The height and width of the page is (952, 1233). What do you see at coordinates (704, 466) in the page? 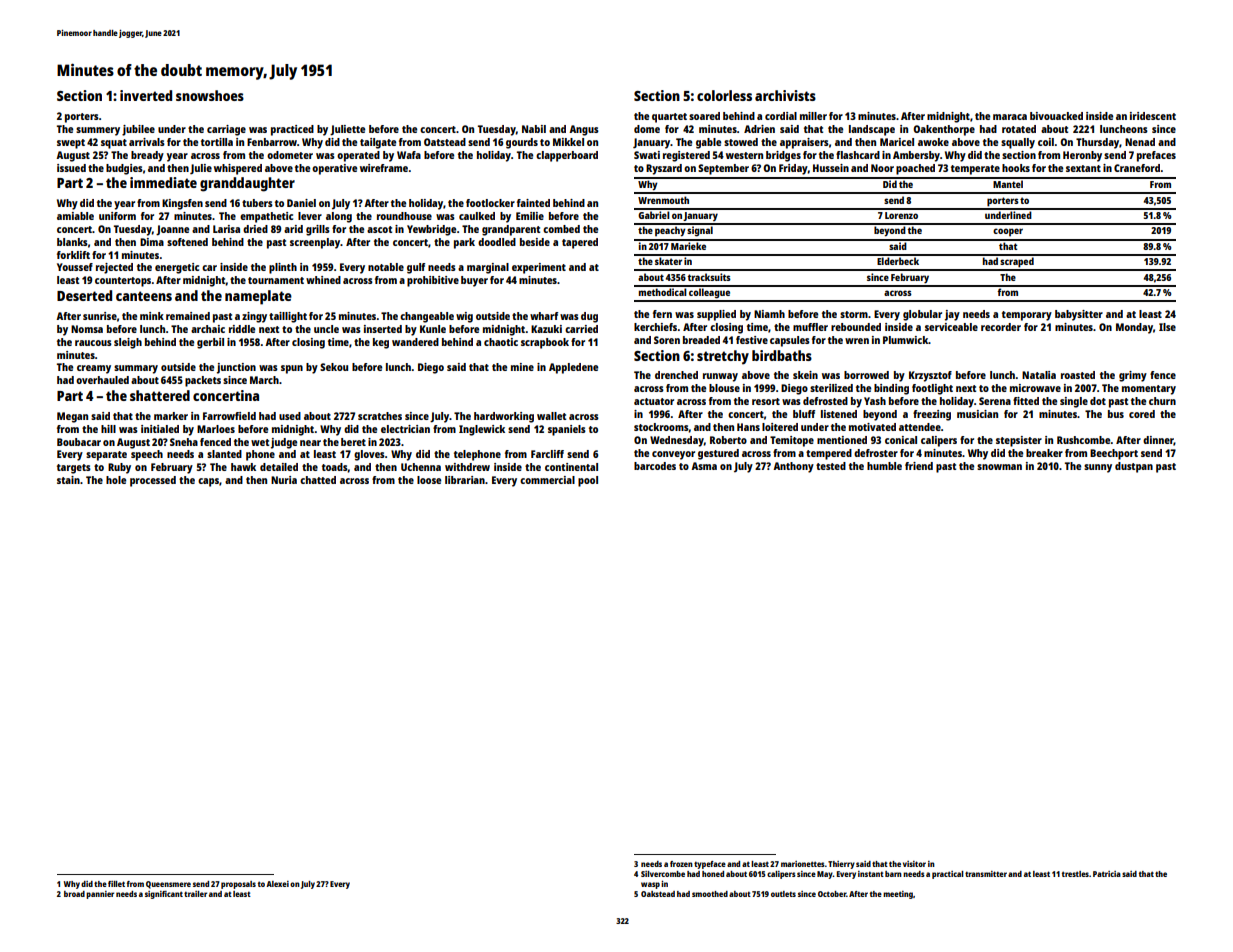
I see `Asma` at bounding box center [704, 466].
